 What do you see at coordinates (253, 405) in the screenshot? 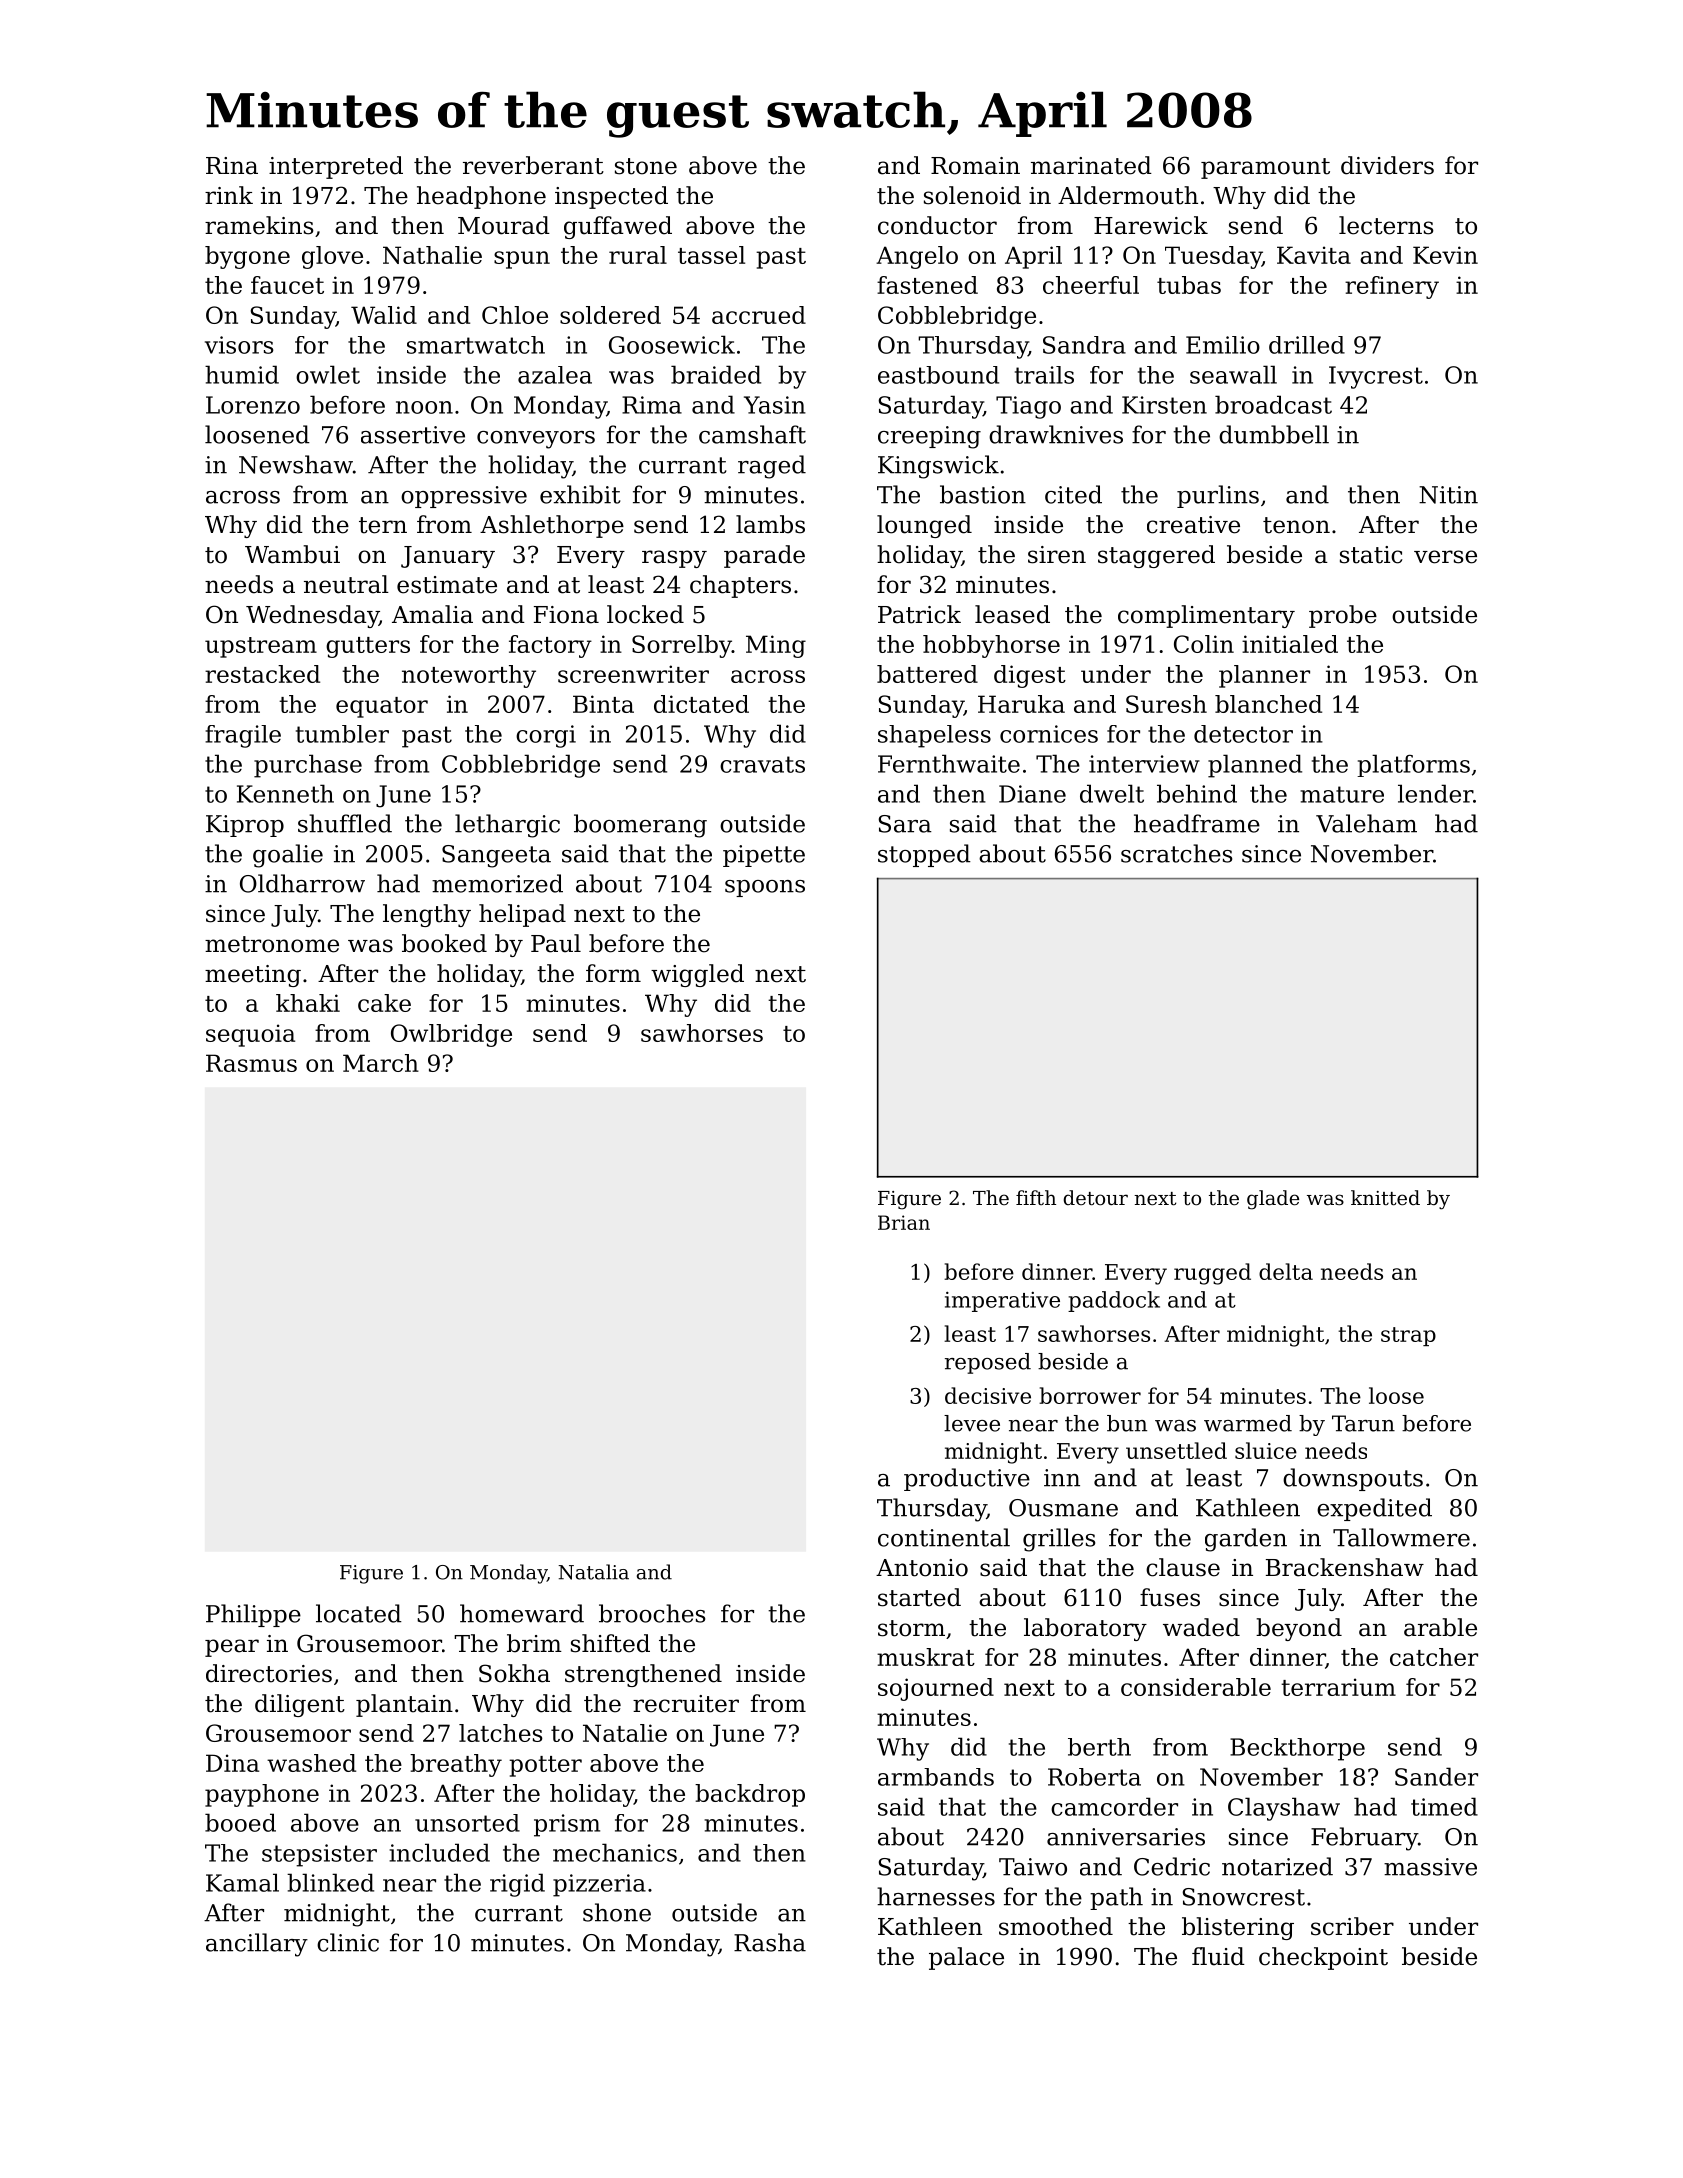
I see `Lorenzo` at bounding box center [253, 405].
